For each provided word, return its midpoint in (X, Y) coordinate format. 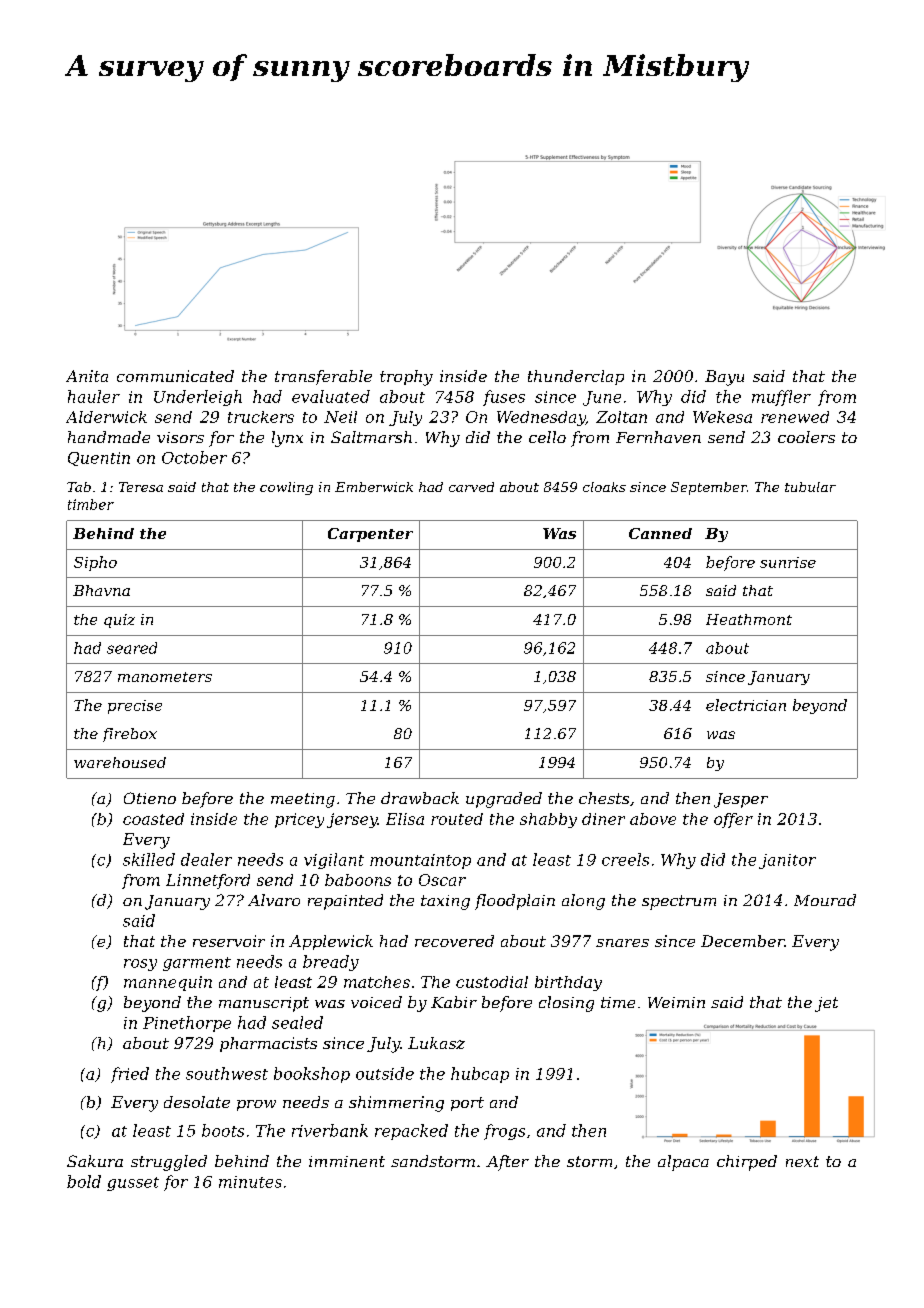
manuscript (264, 1004)
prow (256, 1105)
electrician (746, 705)
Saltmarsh (371, 437)
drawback (420, 798)
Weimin (676, 1002)
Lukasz (436, 1043)
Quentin (99, 459)
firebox (130, 735)
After (507, 1163)
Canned (660, 533)
